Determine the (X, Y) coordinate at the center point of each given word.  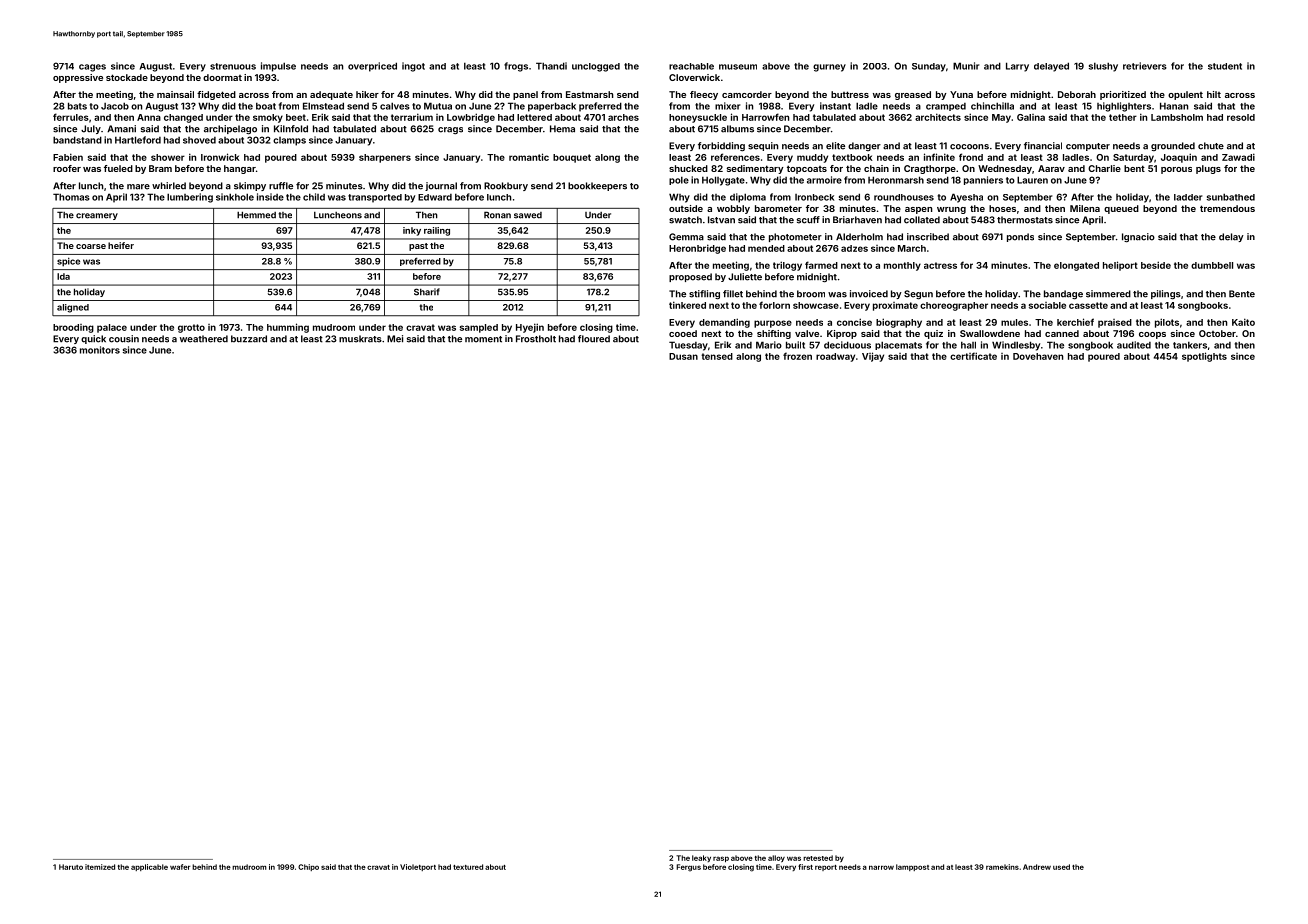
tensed (717, 356)
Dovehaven (1038, 356)
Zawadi (1238, 157)
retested (818, 858)
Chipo (308, 867)
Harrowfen (765, 117)
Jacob (115, 106)
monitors (100, 350)
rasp (721, 859)
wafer (180, 867)
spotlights (1204, 357)
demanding (724, 323)
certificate (973, 356)
